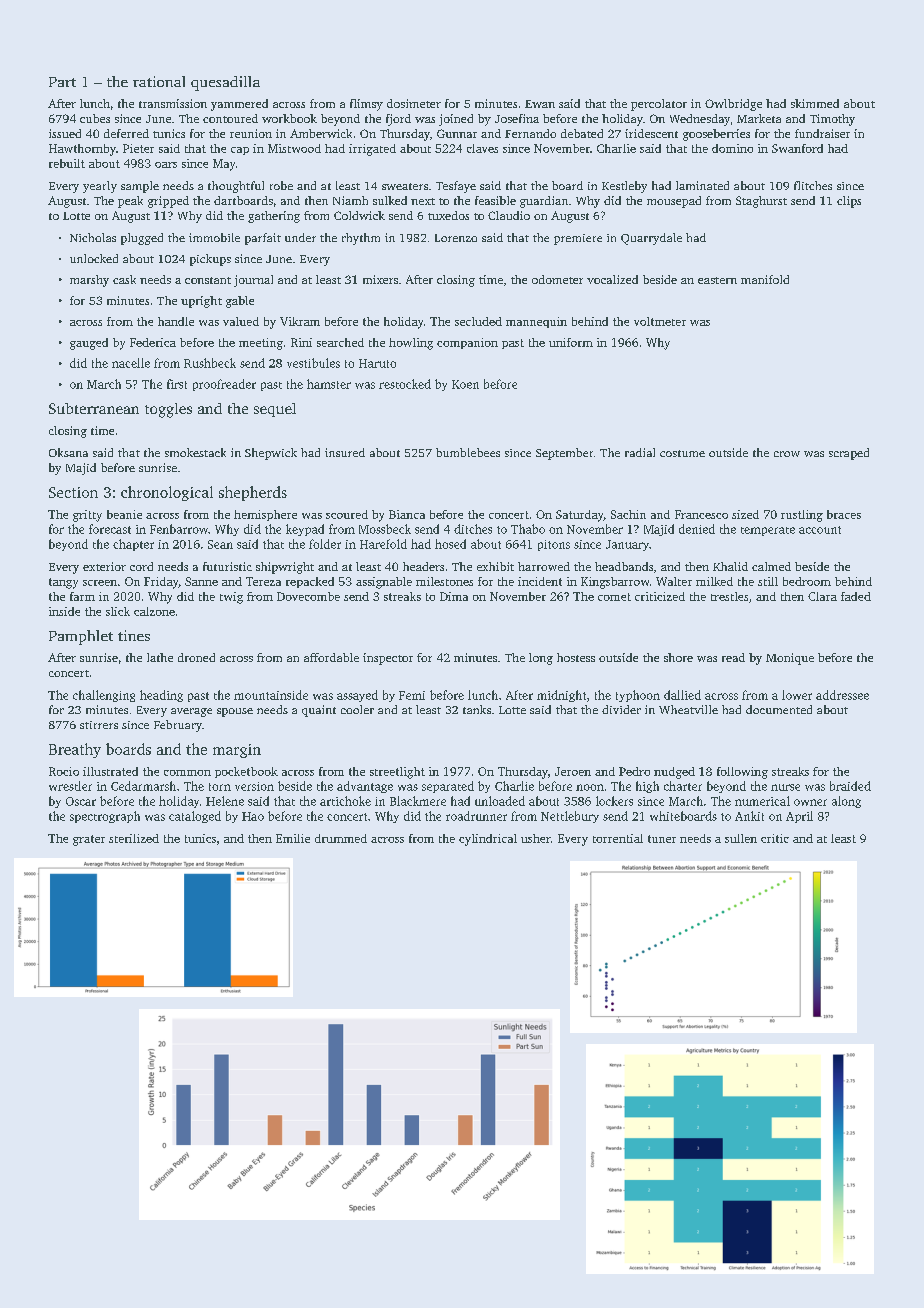 This screenshot has height=1308, width=924. What do you see at coordinates (159, 81) in the screenshot?
I see `rational` at bounding box center [159, 81].
